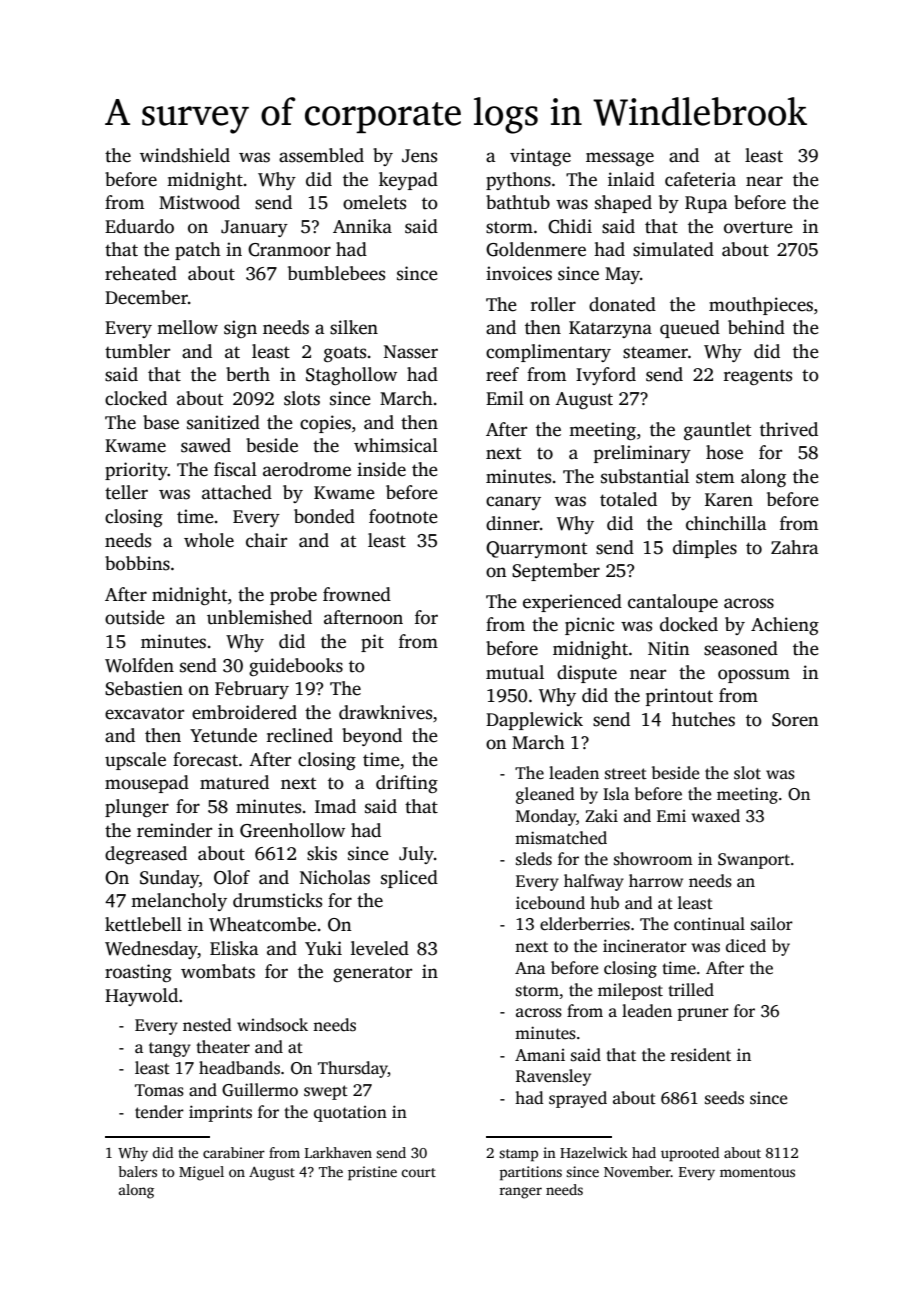 Image resolution: width=924 pixels, height=1311 pixels. Describe the element at coordinates (795, 547) in the image. I see `Zahra` at that location.
